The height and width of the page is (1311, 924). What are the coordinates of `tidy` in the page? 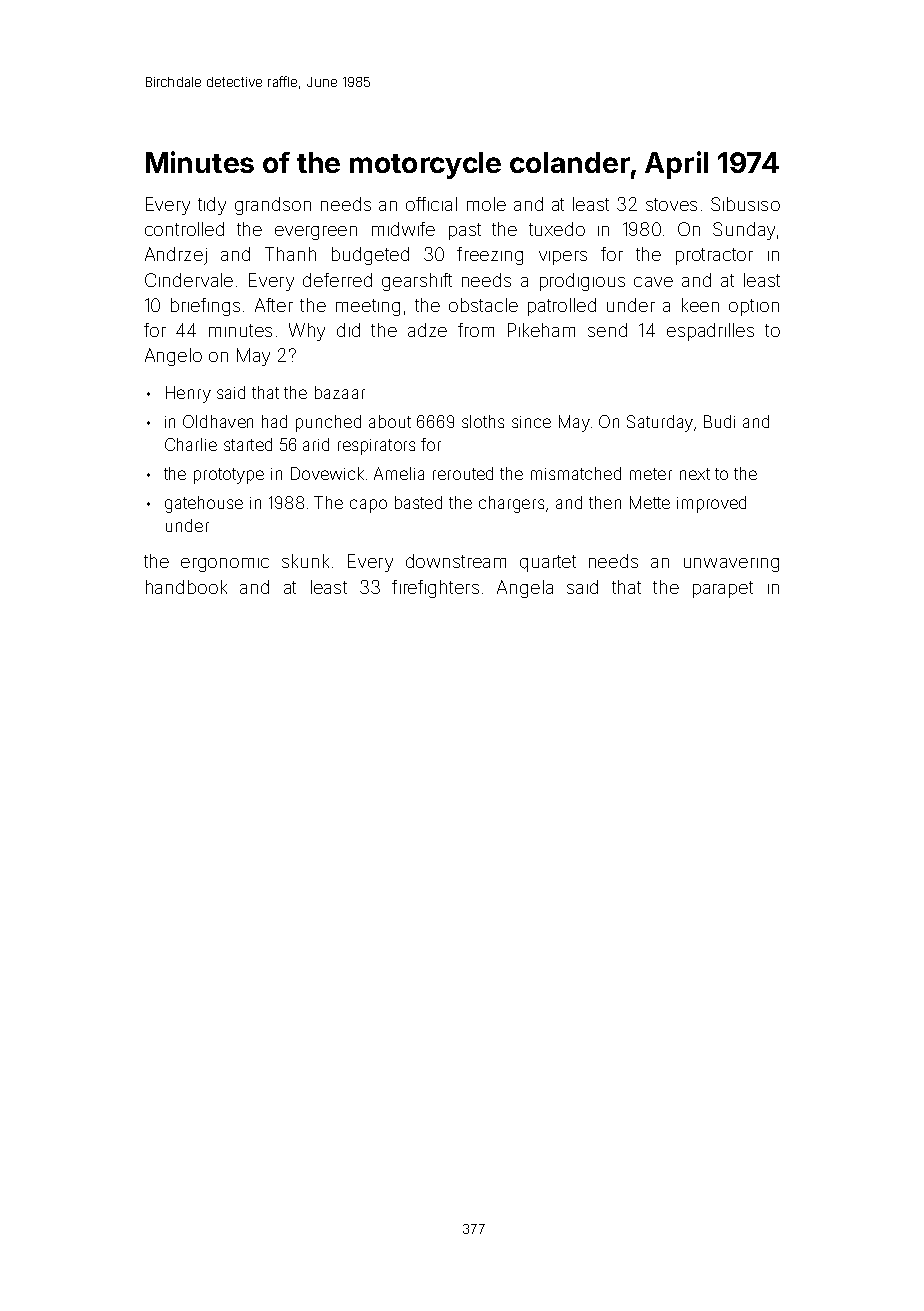 It's located at (212, 206).
